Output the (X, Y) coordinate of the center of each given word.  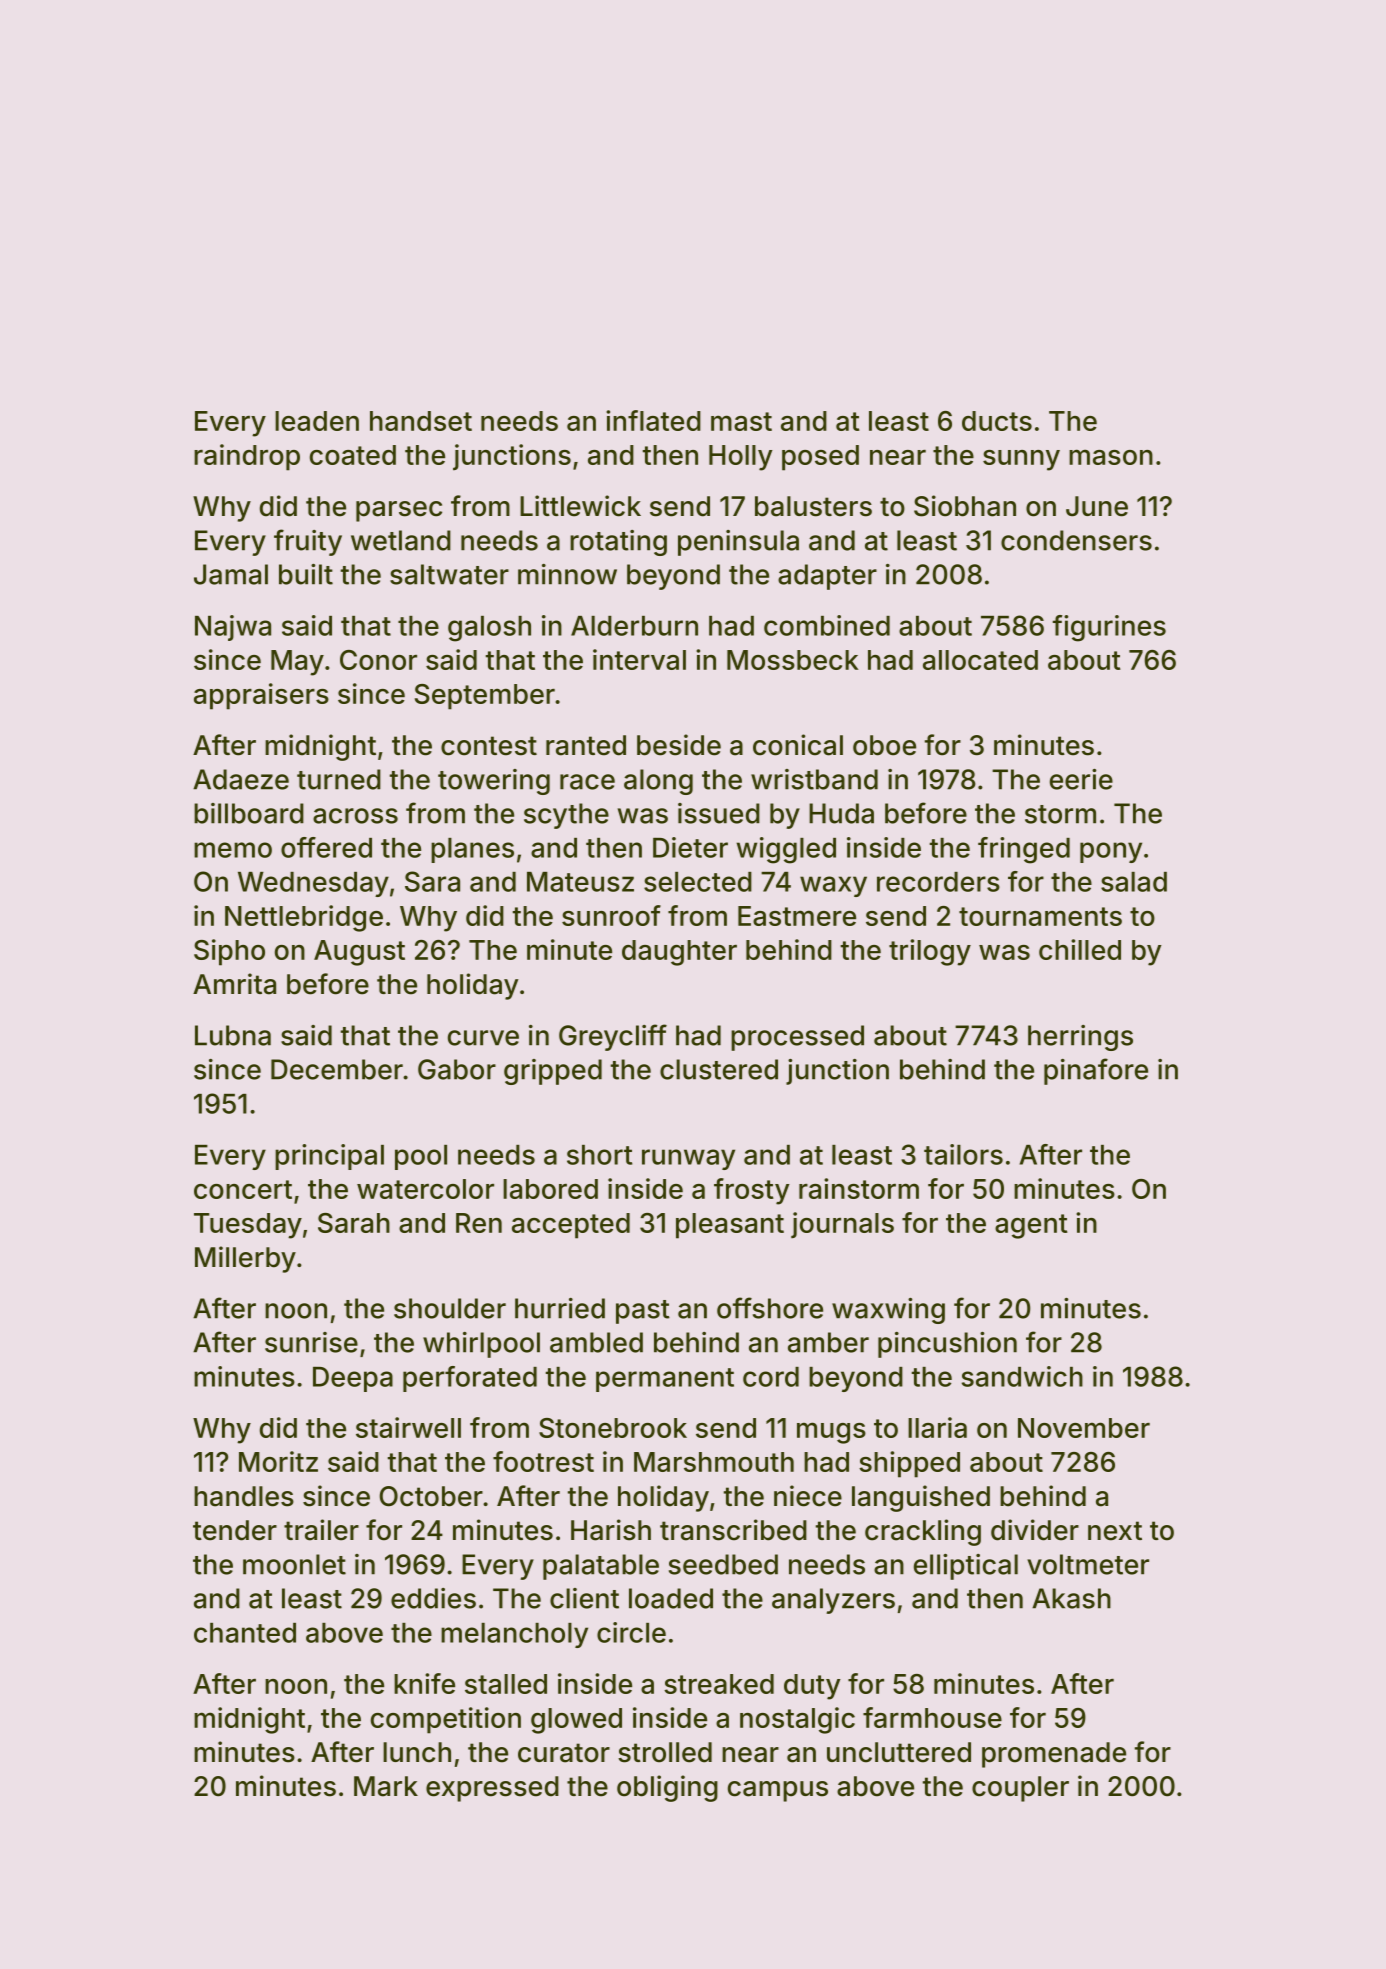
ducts (997, 421)
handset (421, 421)
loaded (671, 1598)
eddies (433, 1598)
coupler (1020, 1789)
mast (741, 421)
